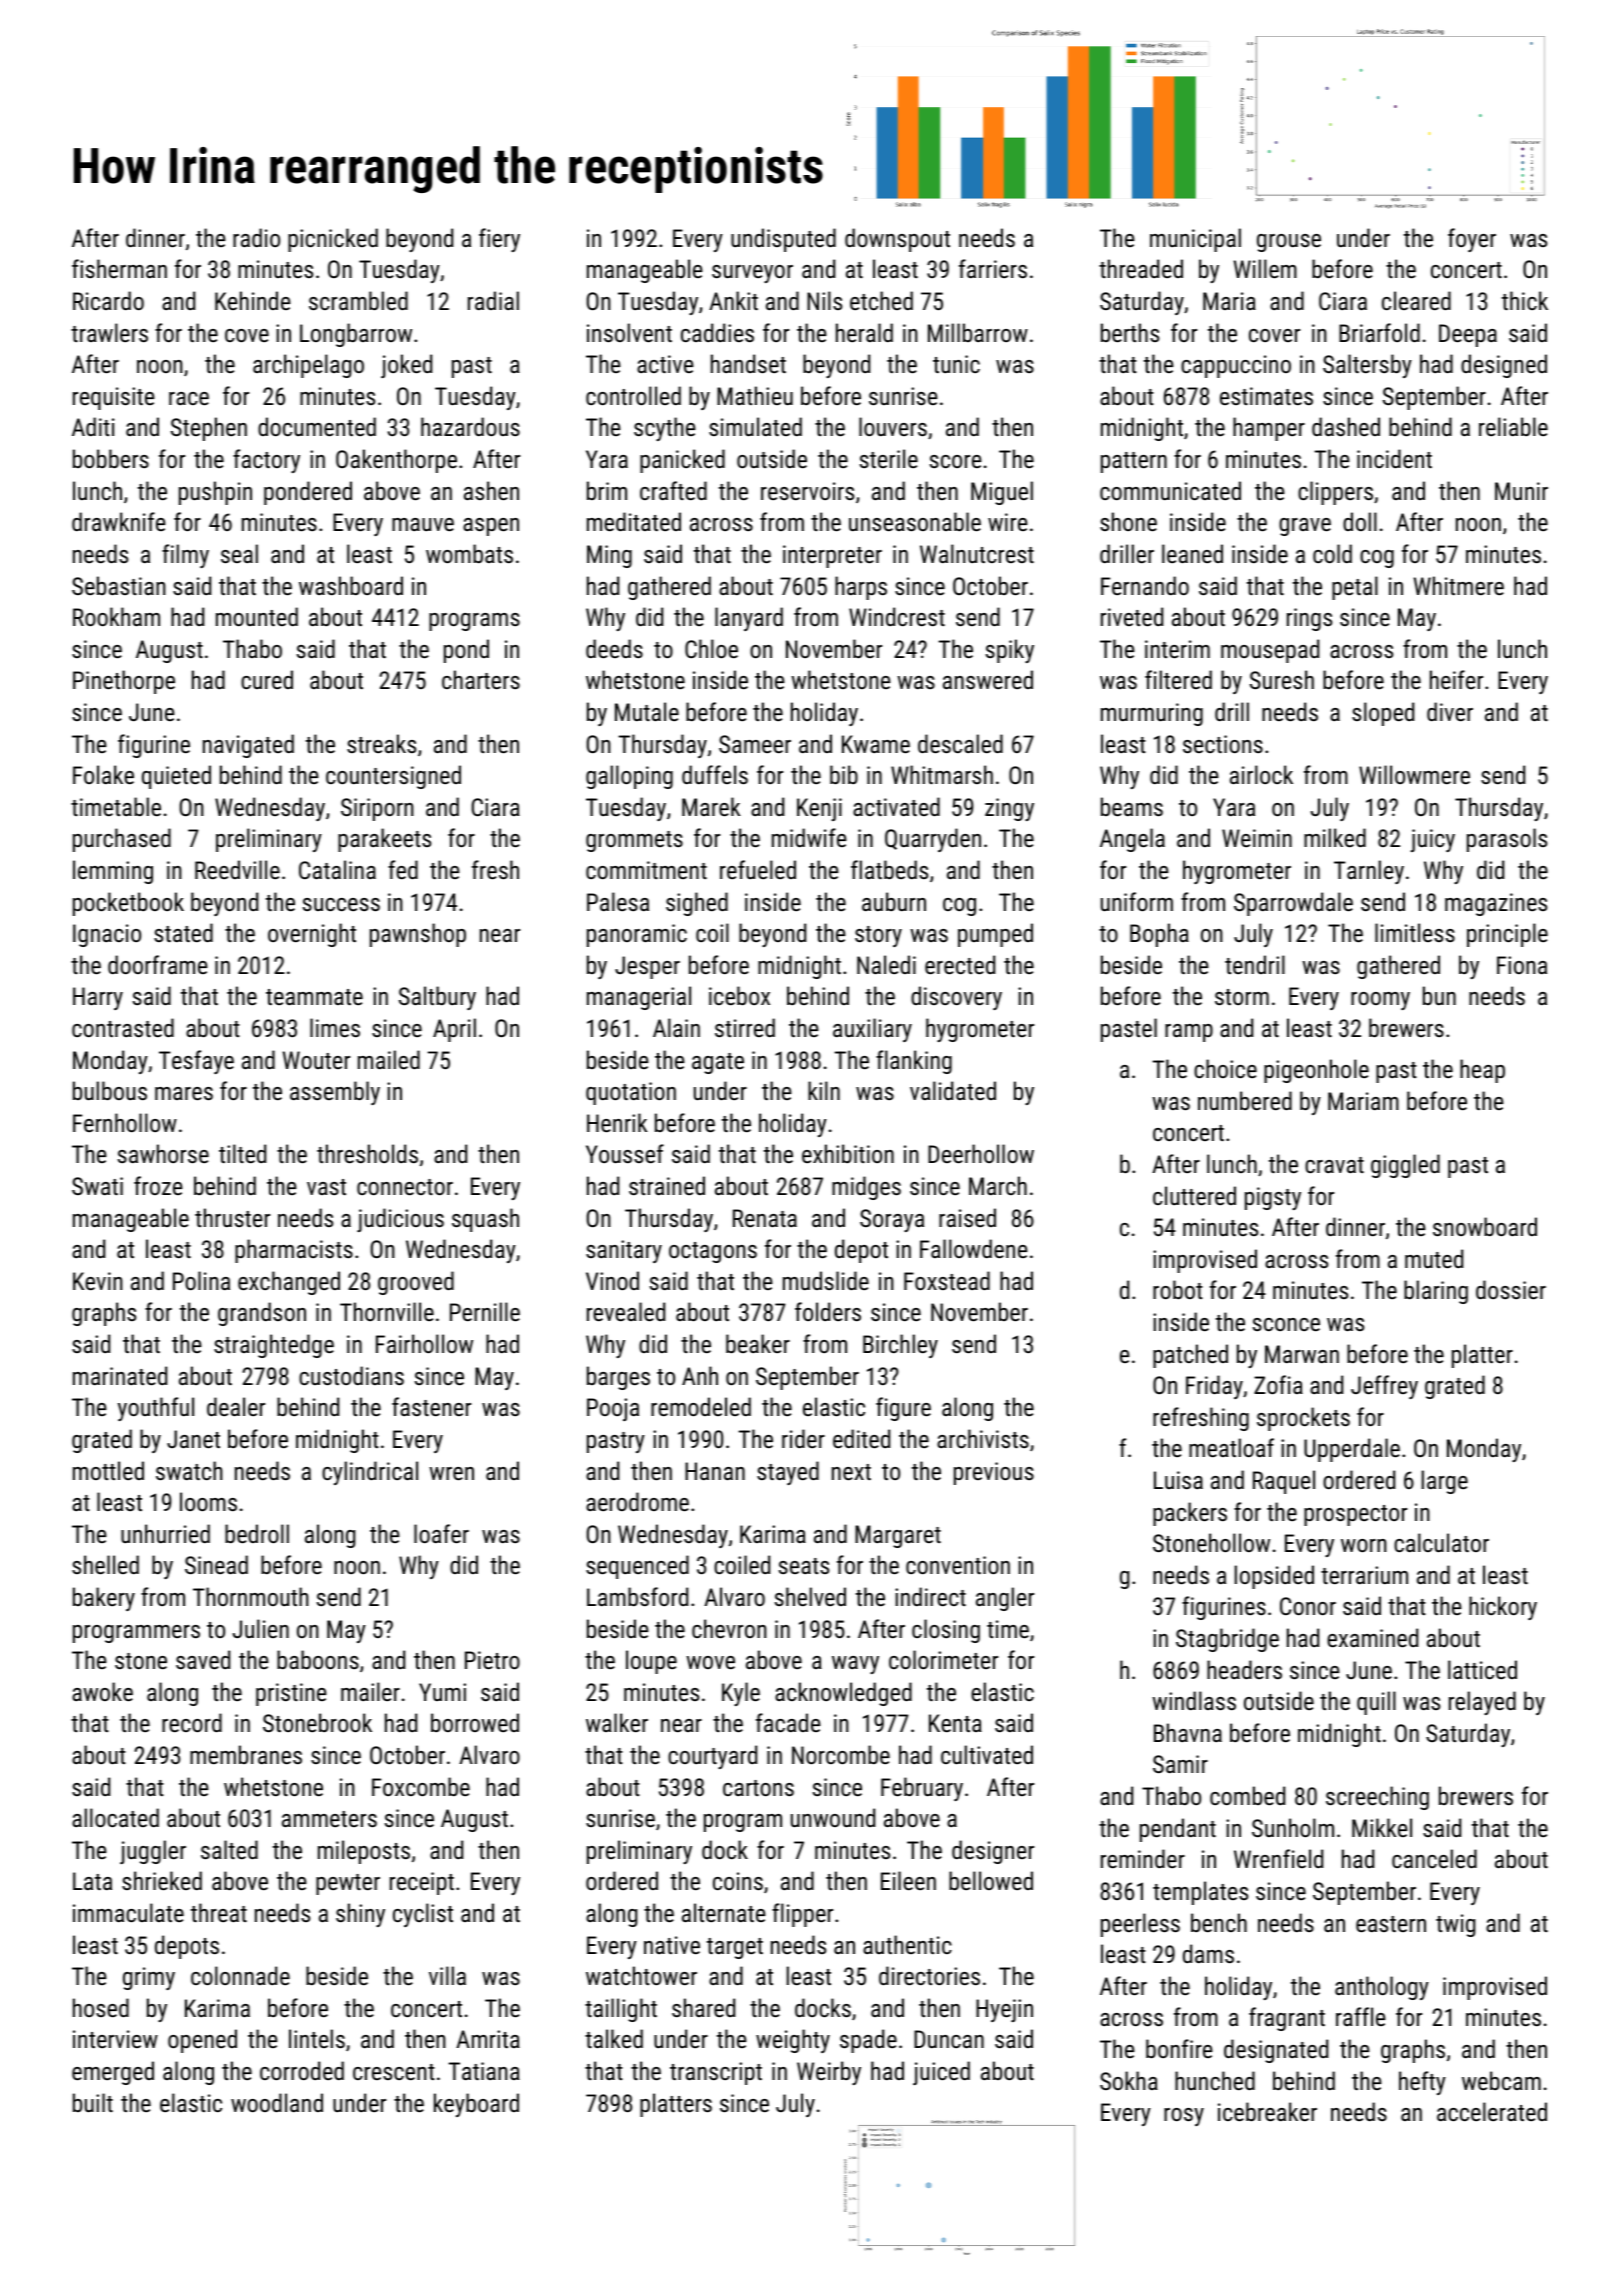  I want to click on streaks, so click(381, 743).
